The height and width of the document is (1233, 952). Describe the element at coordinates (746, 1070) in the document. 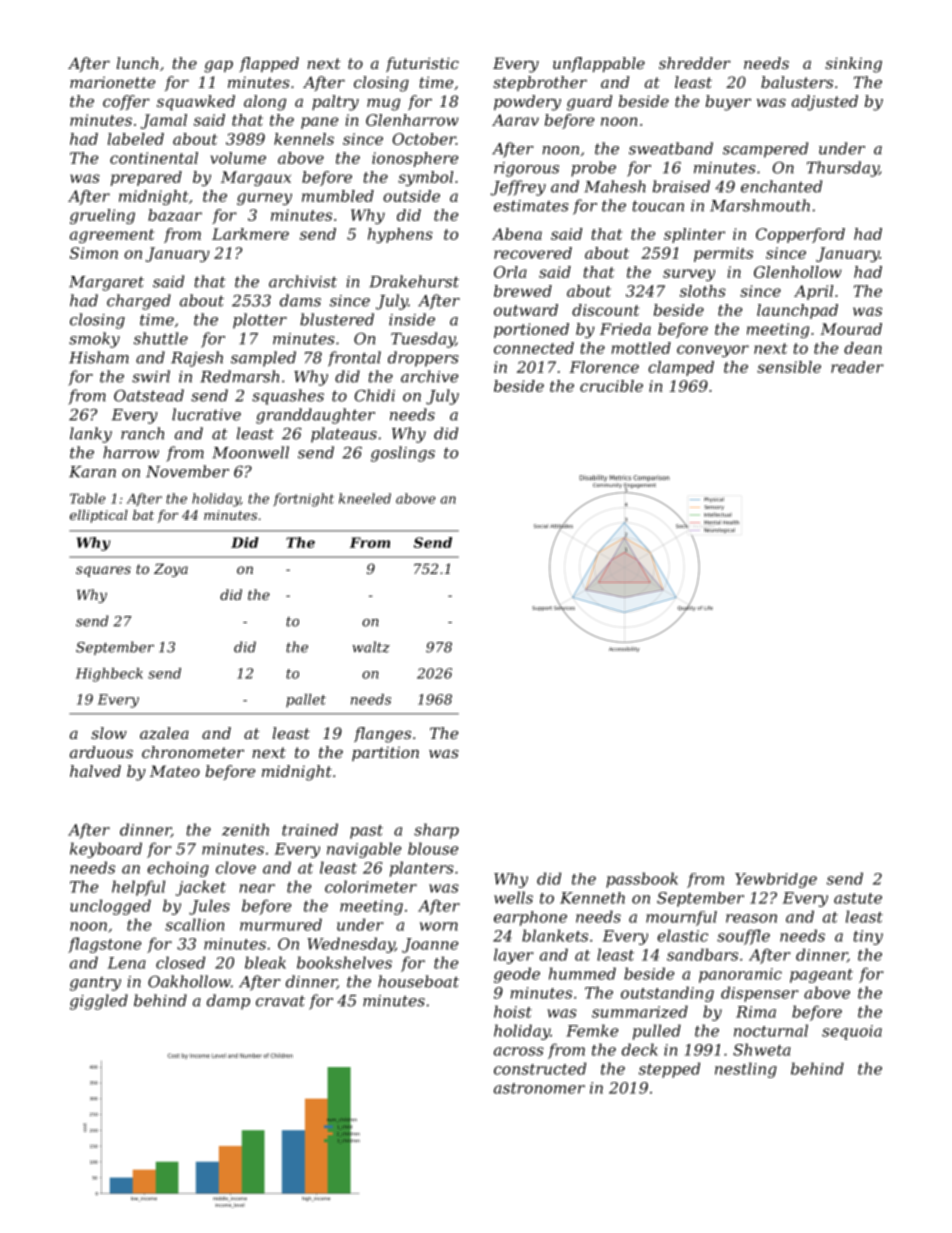

I see `nestling` at that location.
